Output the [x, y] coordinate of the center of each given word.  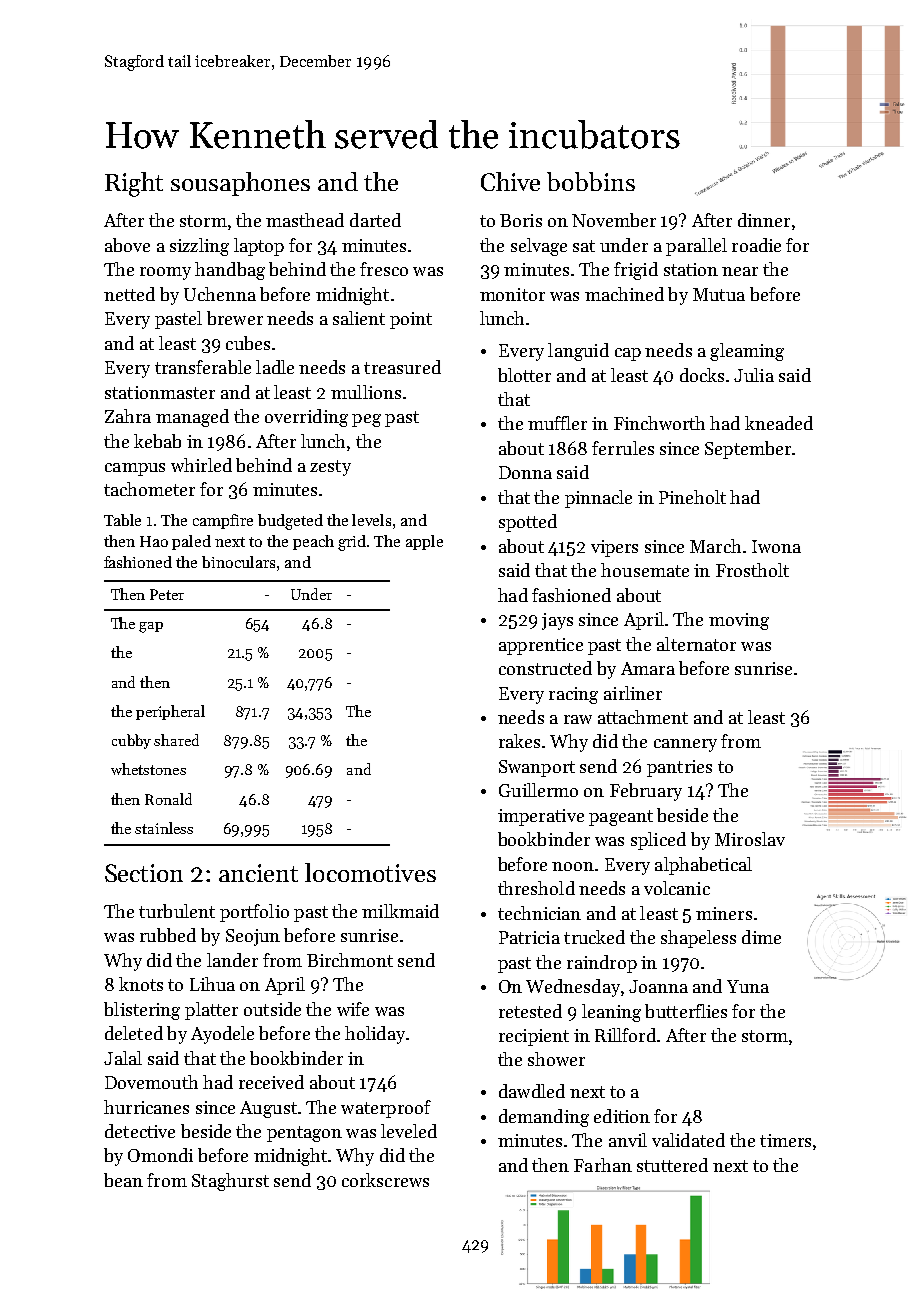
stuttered [672, 1165]
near [740, 271]
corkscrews [385, 1180]
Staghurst [230, 1182]
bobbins [591, 181]
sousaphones [240, 184]
